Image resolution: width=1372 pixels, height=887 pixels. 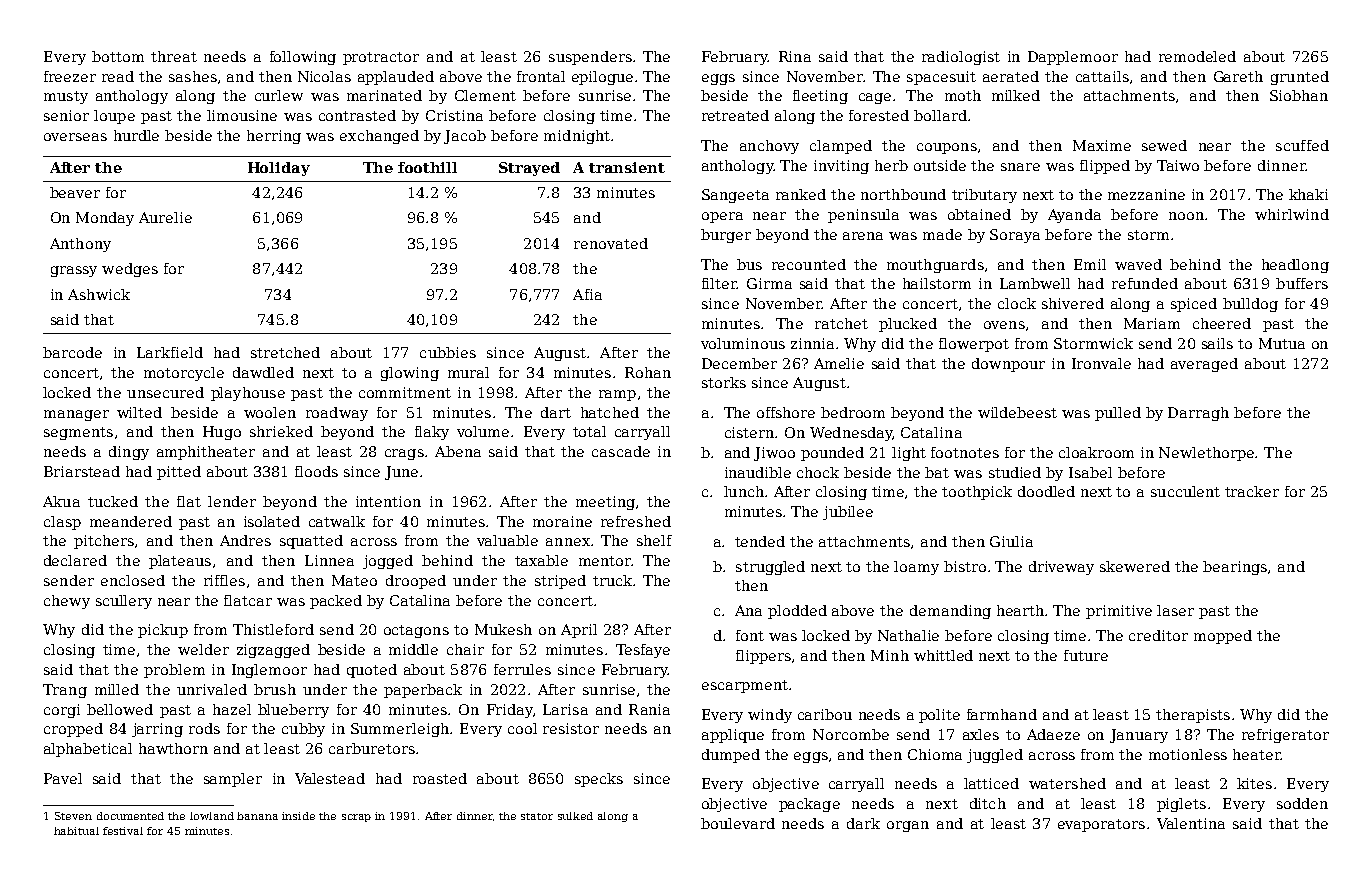 What do you see at coordinates (174, 671) in the image?
I see `problem` at bounding box center [174, 671].
